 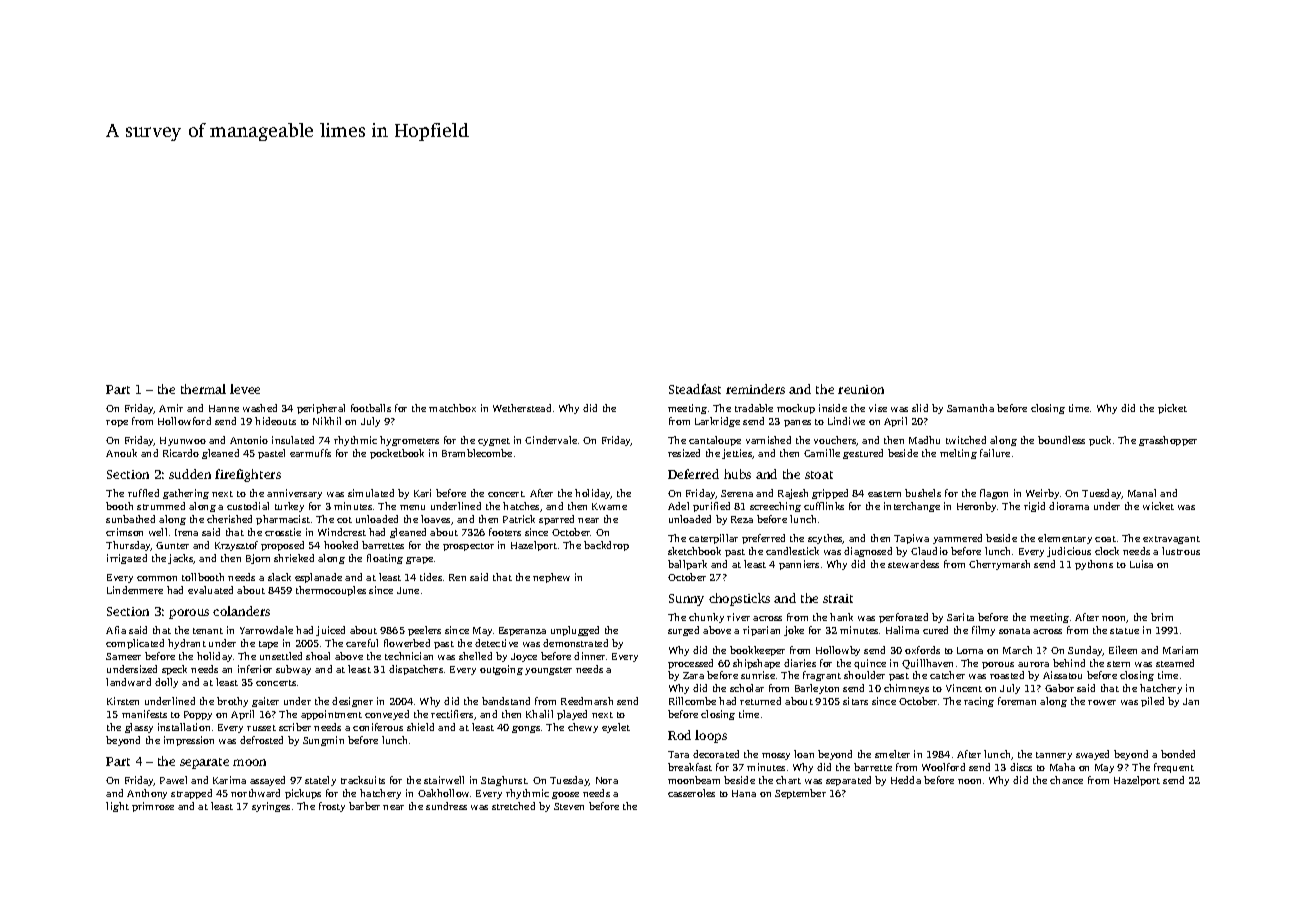 What do you see at coordinates (995, 453) in the page?
I see `failure` at bounding box center [995, 453].
